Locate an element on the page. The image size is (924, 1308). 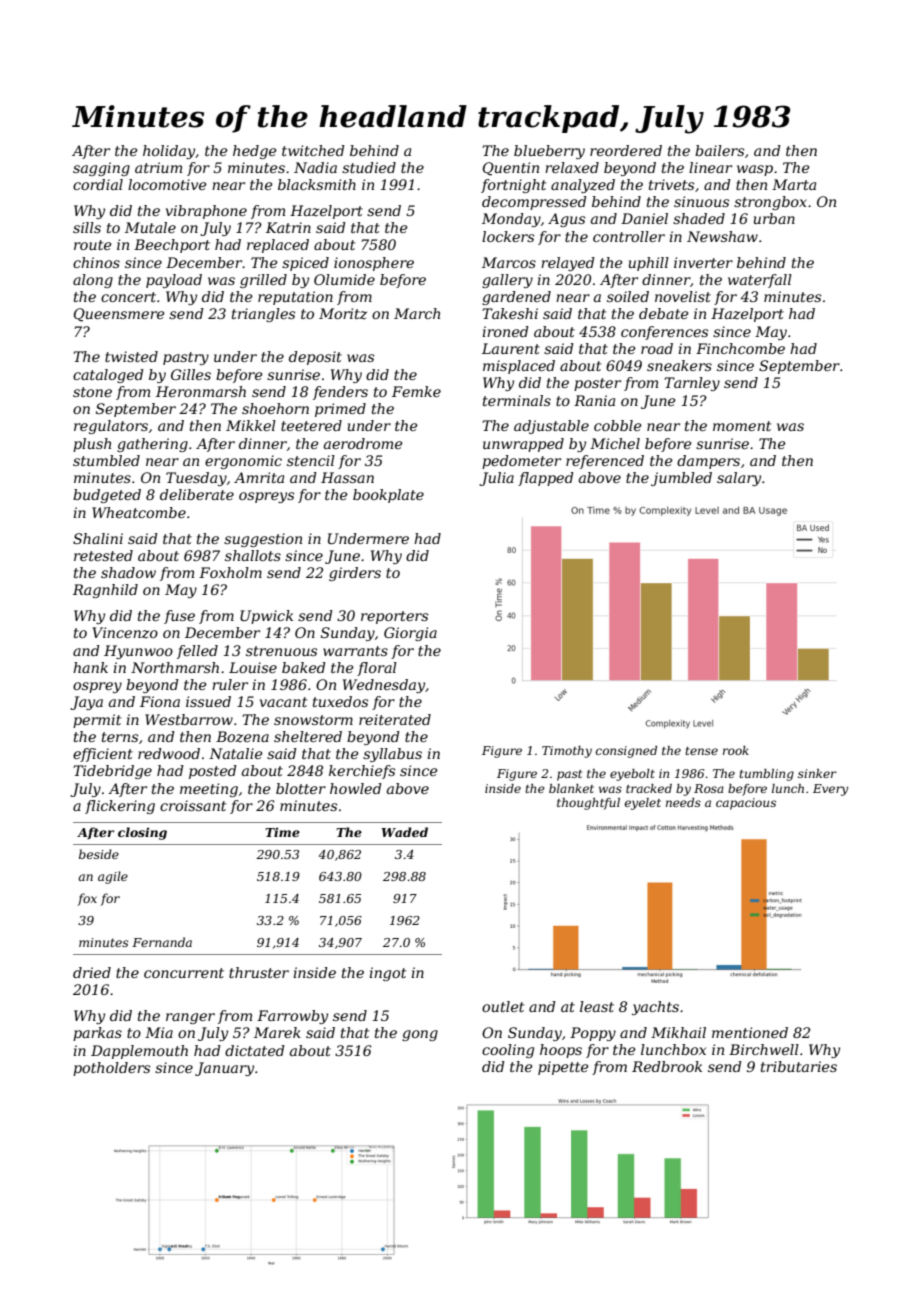
vibraphone is located at coordinates (206, 212).
